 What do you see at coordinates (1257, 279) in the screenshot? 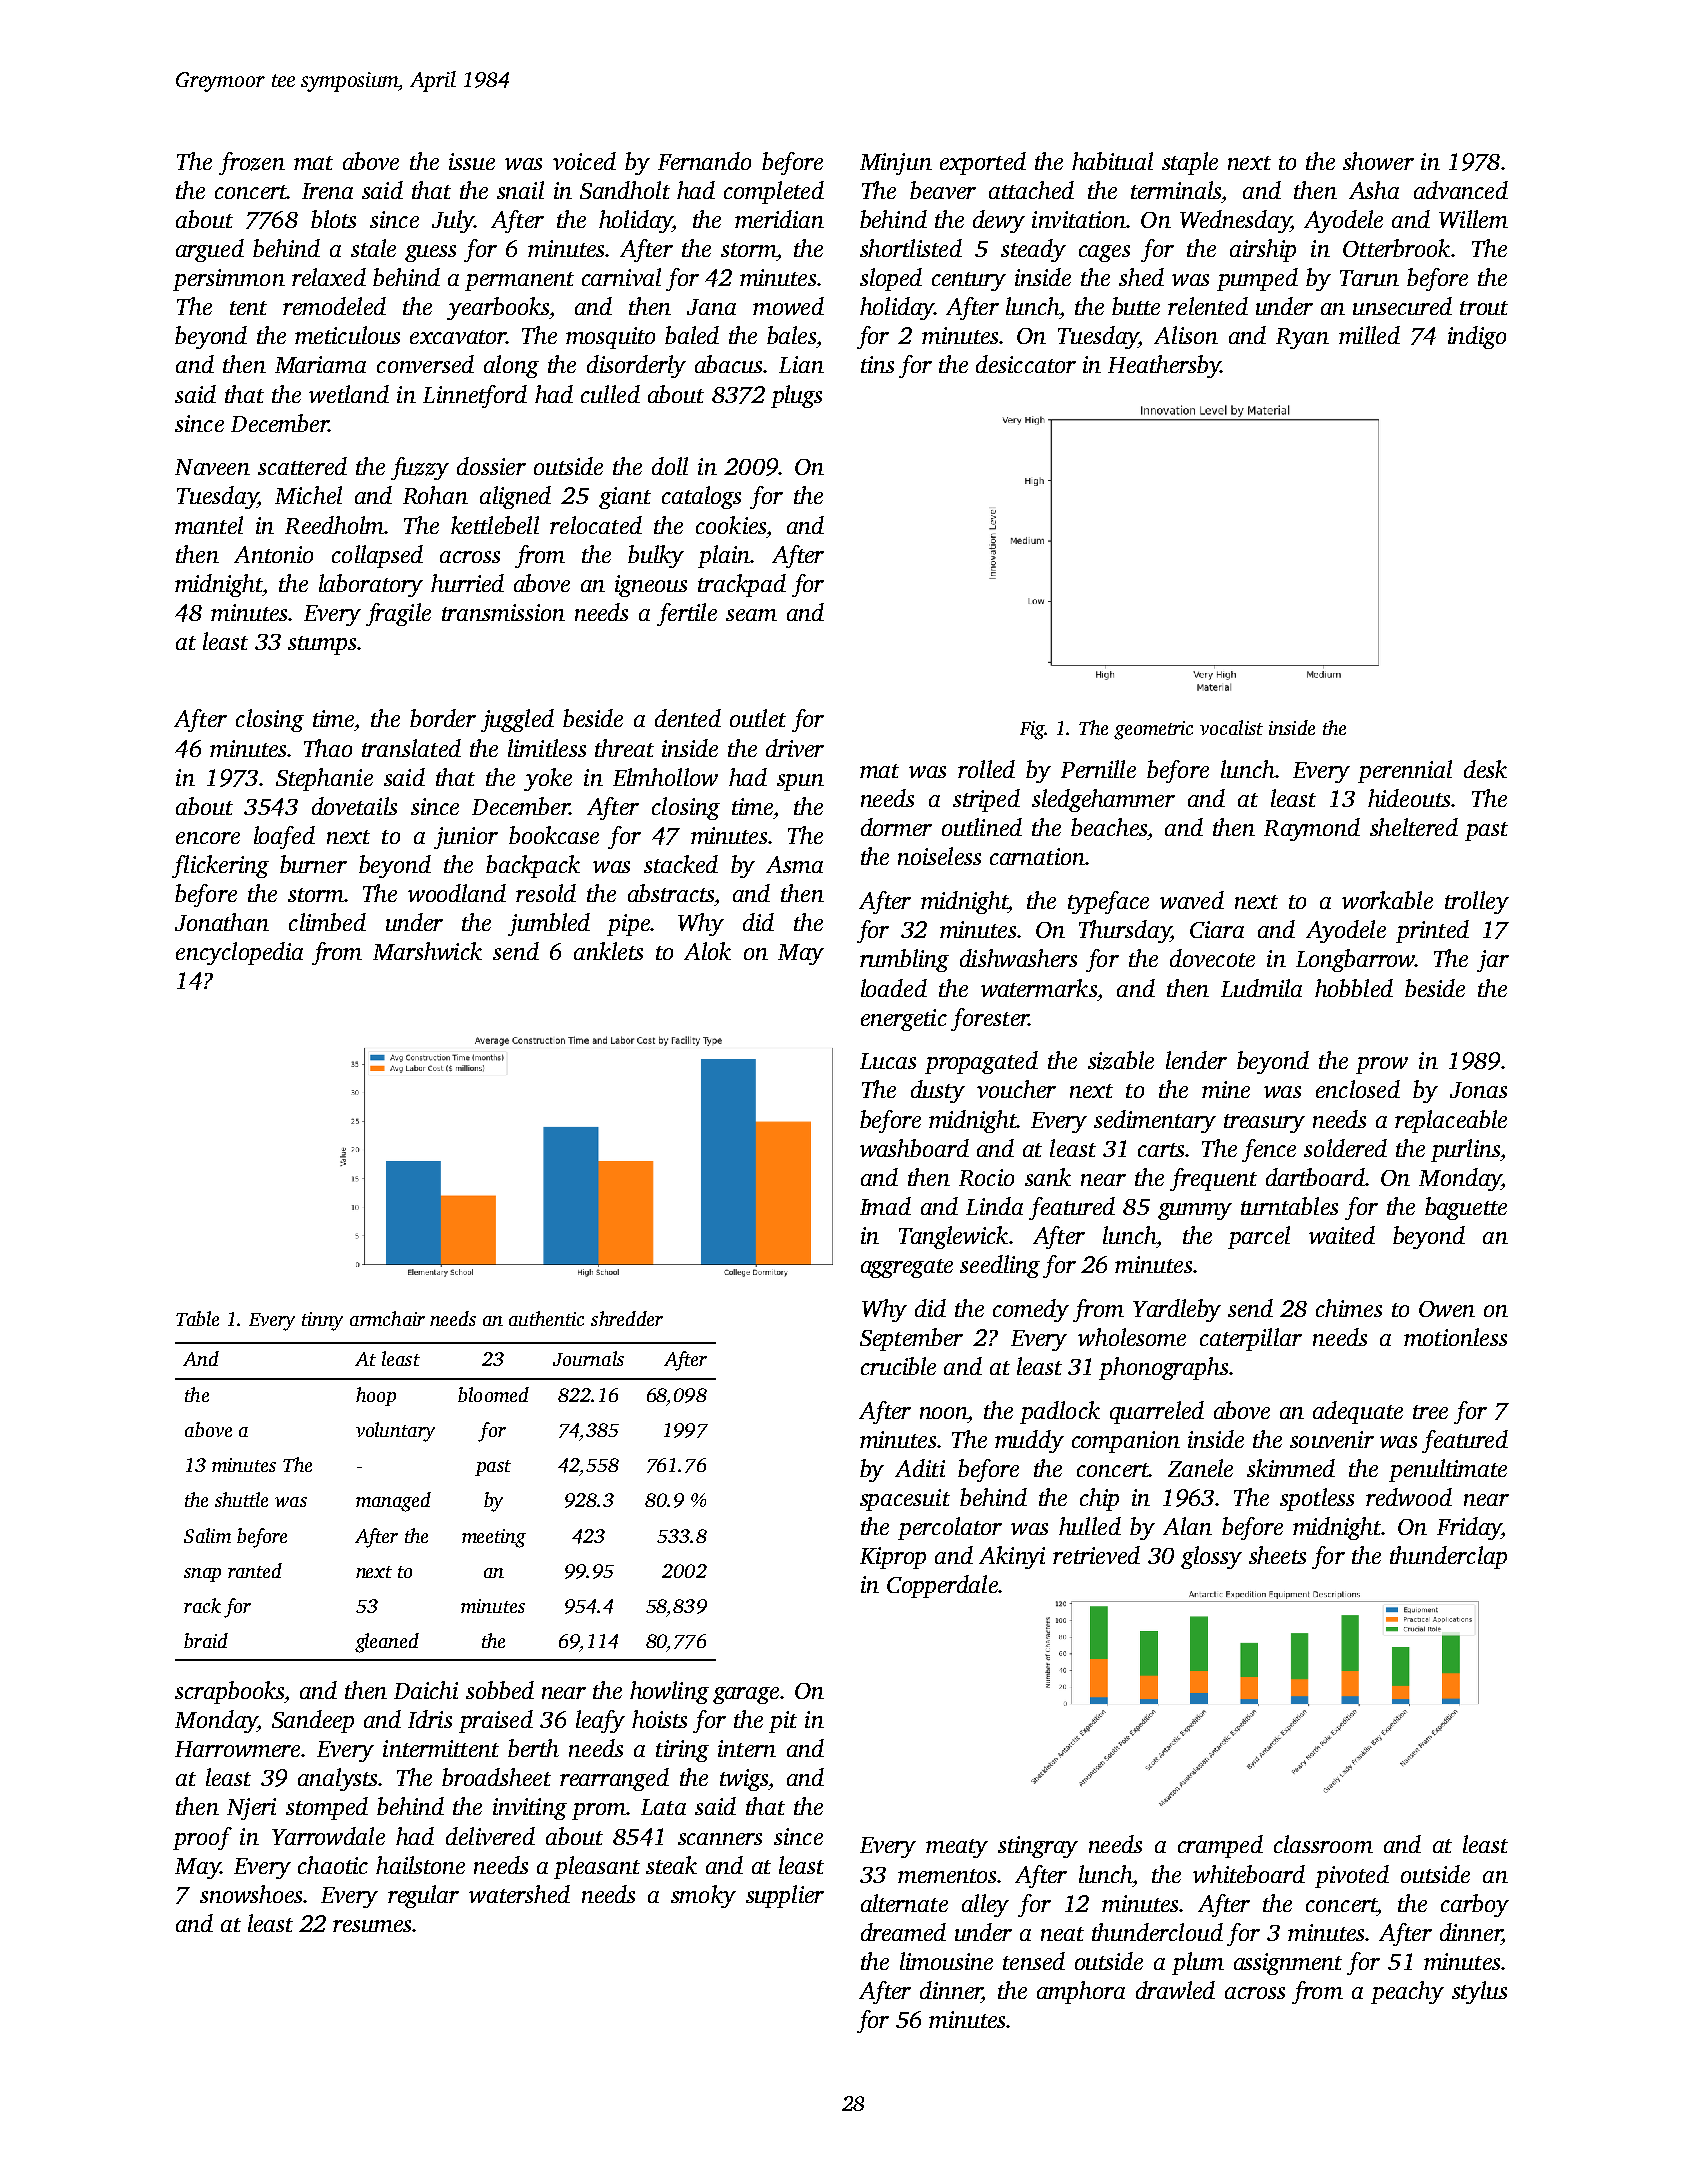
I see `pumped` at bounding box center [1257, 279].
